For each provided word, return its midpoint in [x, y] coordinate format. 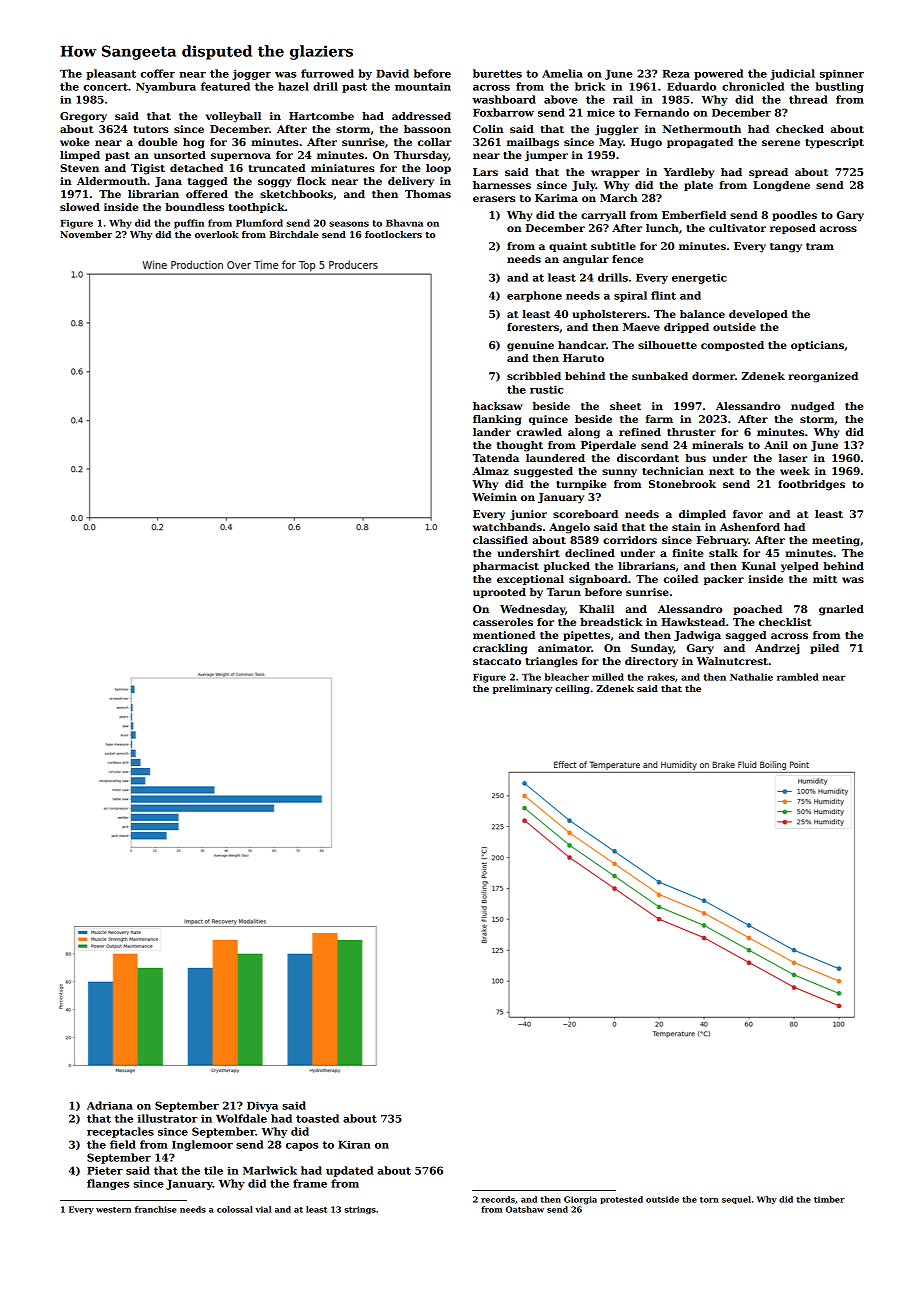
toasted [317, 1118]
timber [829, 1199]
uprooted [499, 593]
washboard [504, 99]
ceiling [572, 689]
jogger [251, 74]
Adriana [110, 1105]
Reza [676, 74]
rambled [798, 677]
